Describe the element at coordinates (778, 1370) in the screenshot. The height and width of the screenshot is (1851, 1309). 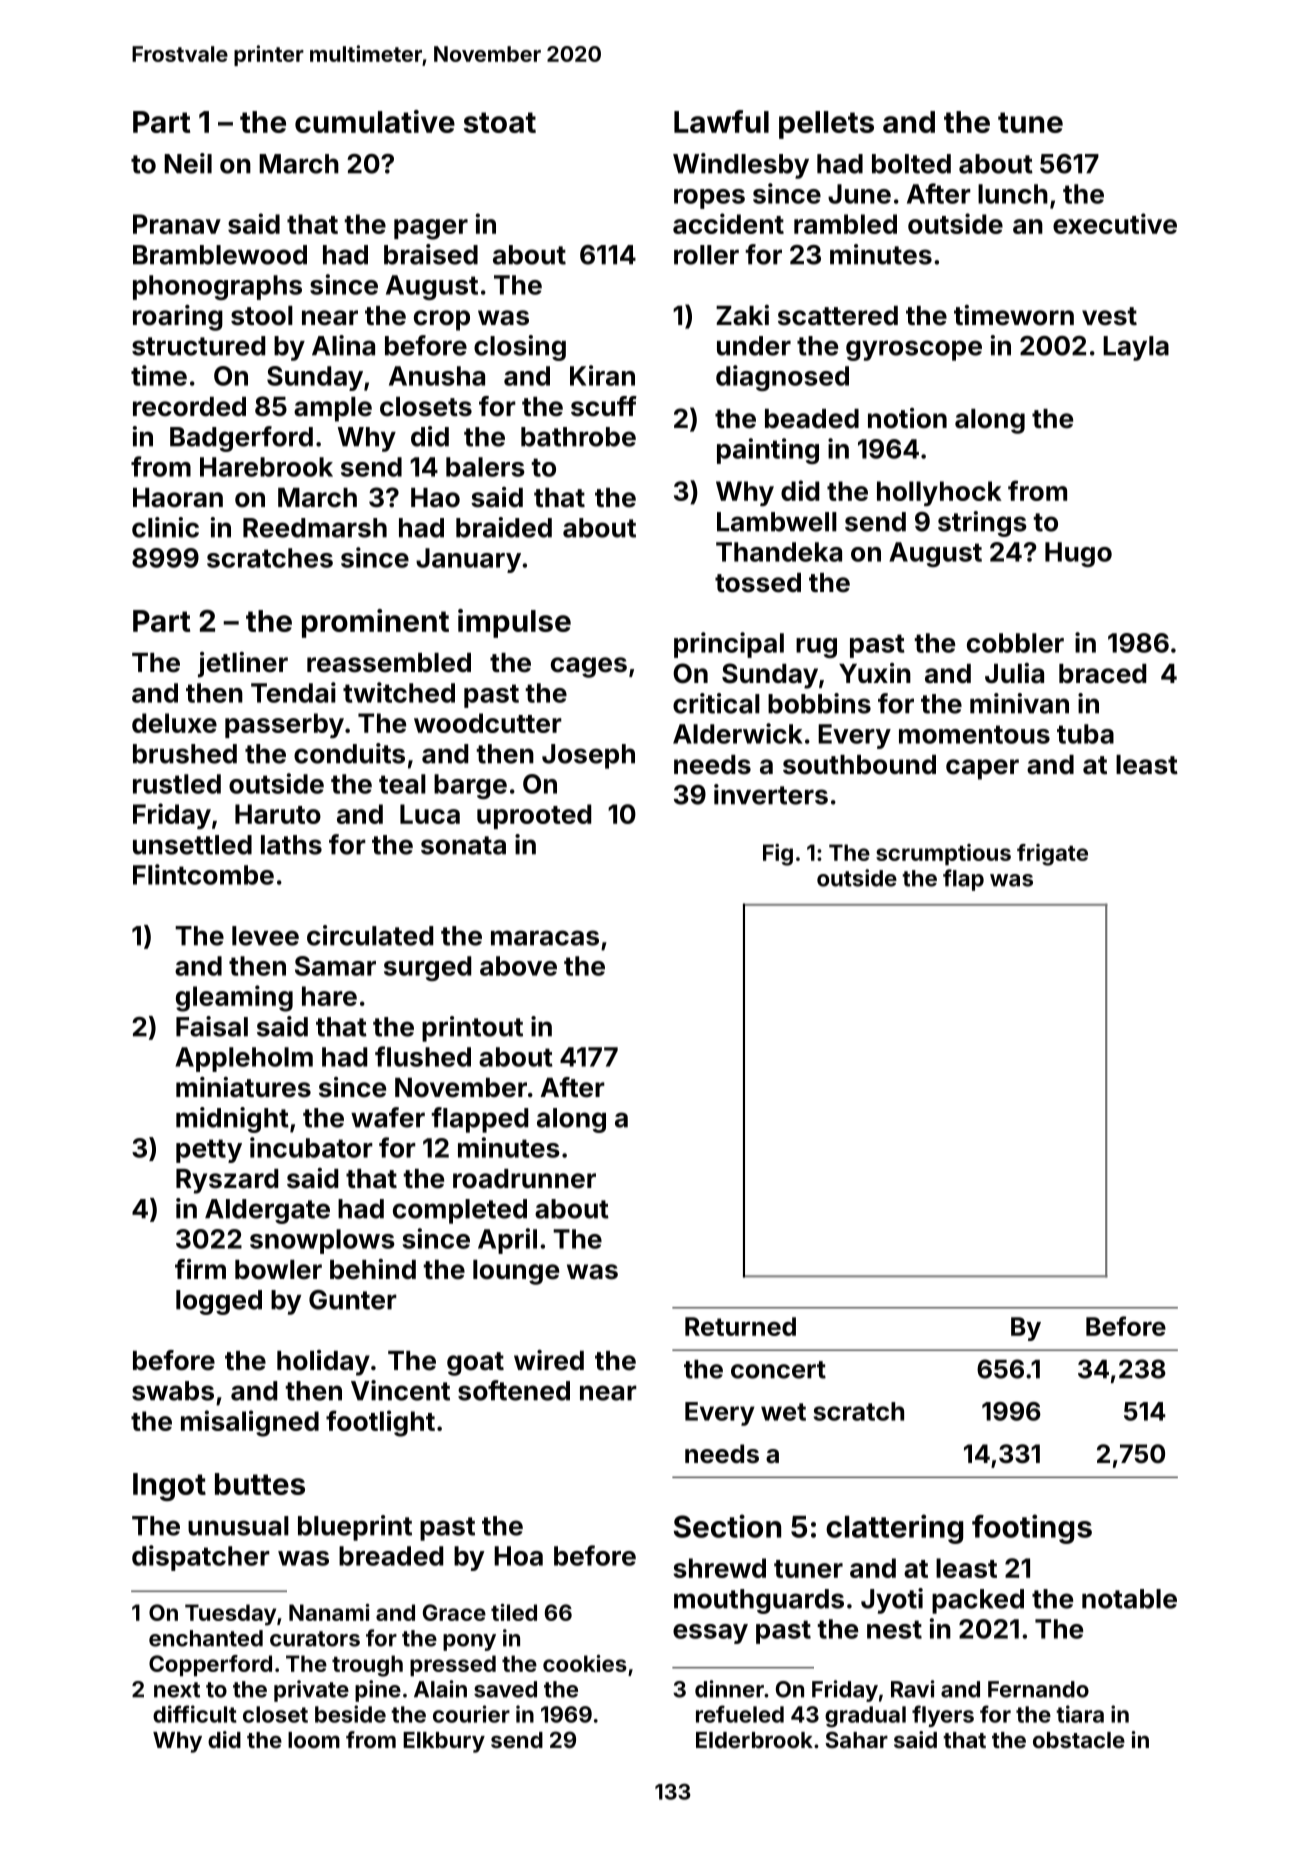
I see `concert` at that location.
